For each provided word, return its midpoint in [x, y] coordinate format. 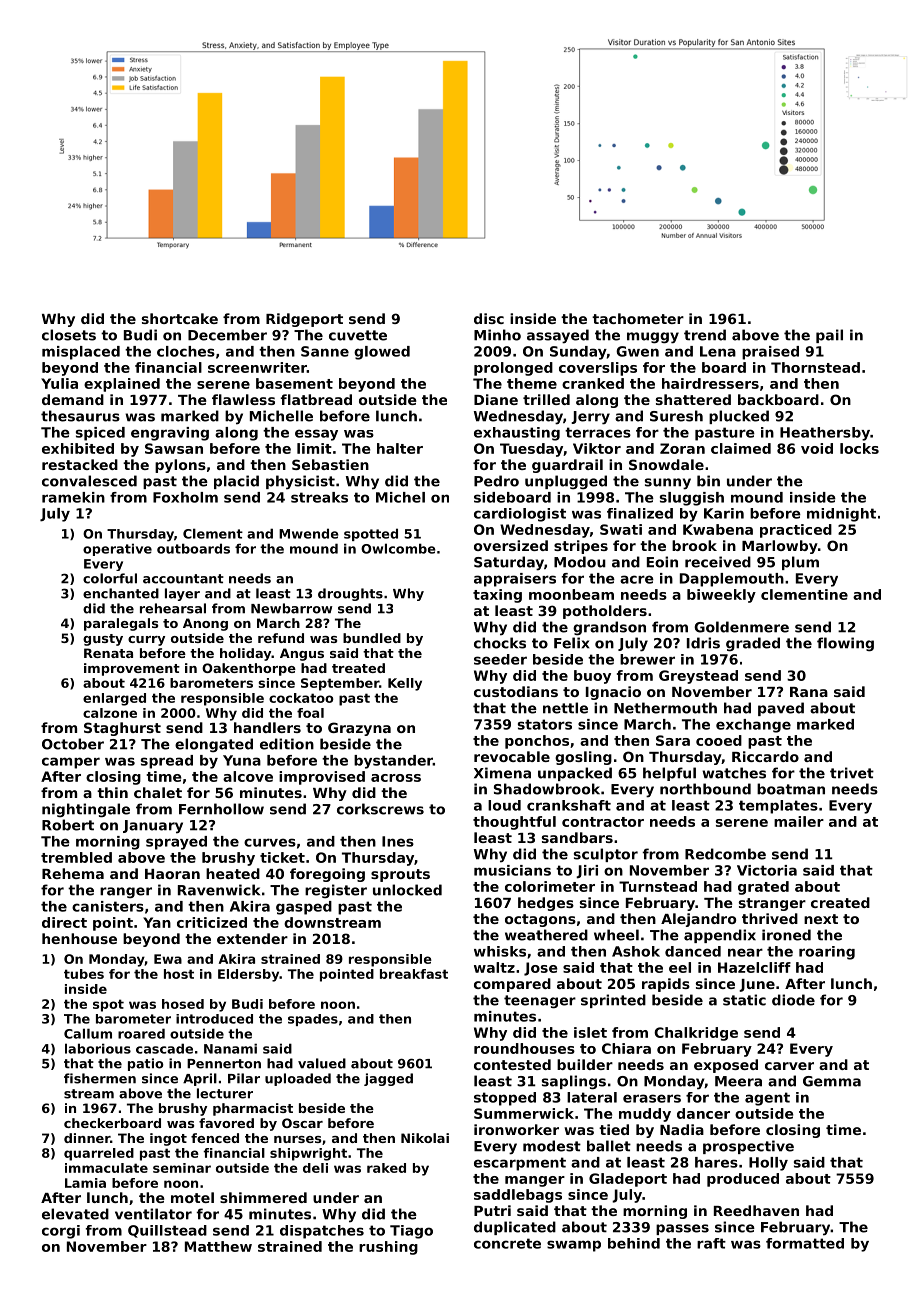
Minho [497, 335]
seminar [182, 1168]
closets [69, 335]
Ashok [636, 951]
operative [117, 549]
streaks [319, 497]
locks [859, 448]
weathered [546, 935]
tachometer [638, 318]
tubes [84, 974]
